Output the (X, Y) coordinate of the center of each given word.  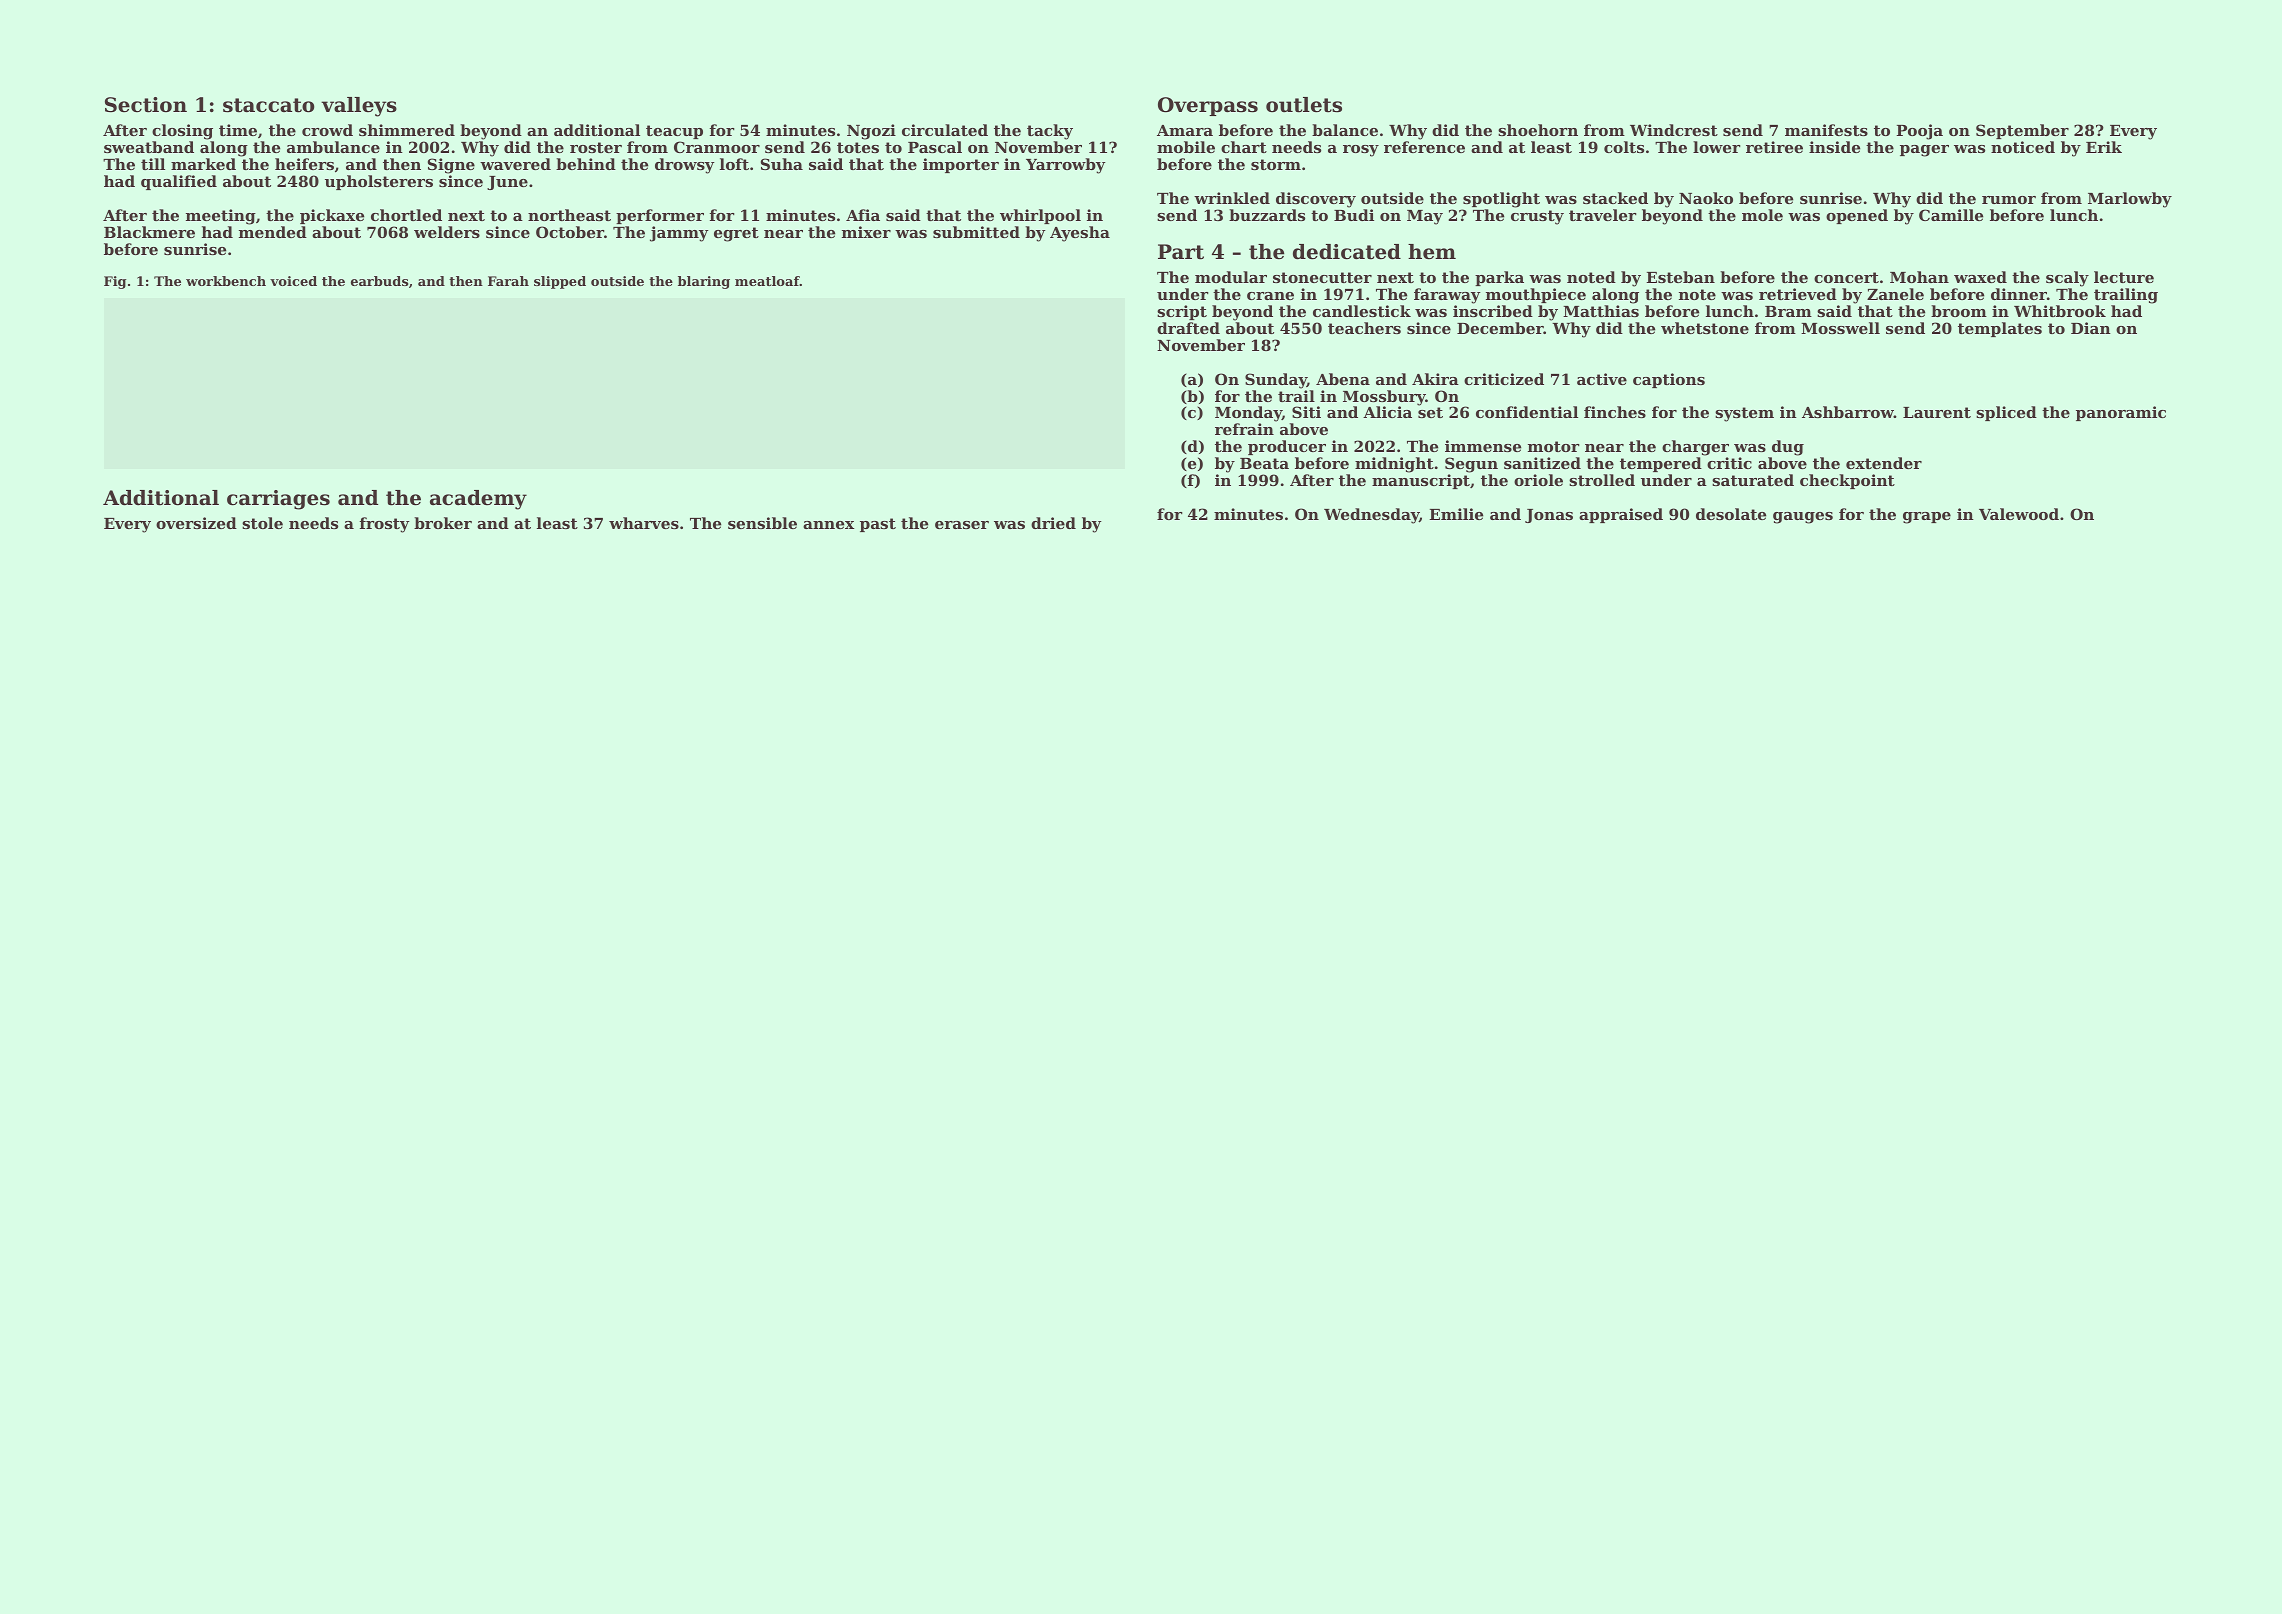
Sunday (1276, 381)
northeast (569, 215)
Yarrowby (1066, 166)
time (238, 130)
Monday (1248, 414)
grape (1927, 518)
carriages (278, 500)
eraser (962, 525)
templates (2000, 329)
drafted (1188, 328)
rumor (2009, 200)
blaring (704, 282)
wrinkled (1232, 198)
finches (1615, 412)
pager (1924, 151)
